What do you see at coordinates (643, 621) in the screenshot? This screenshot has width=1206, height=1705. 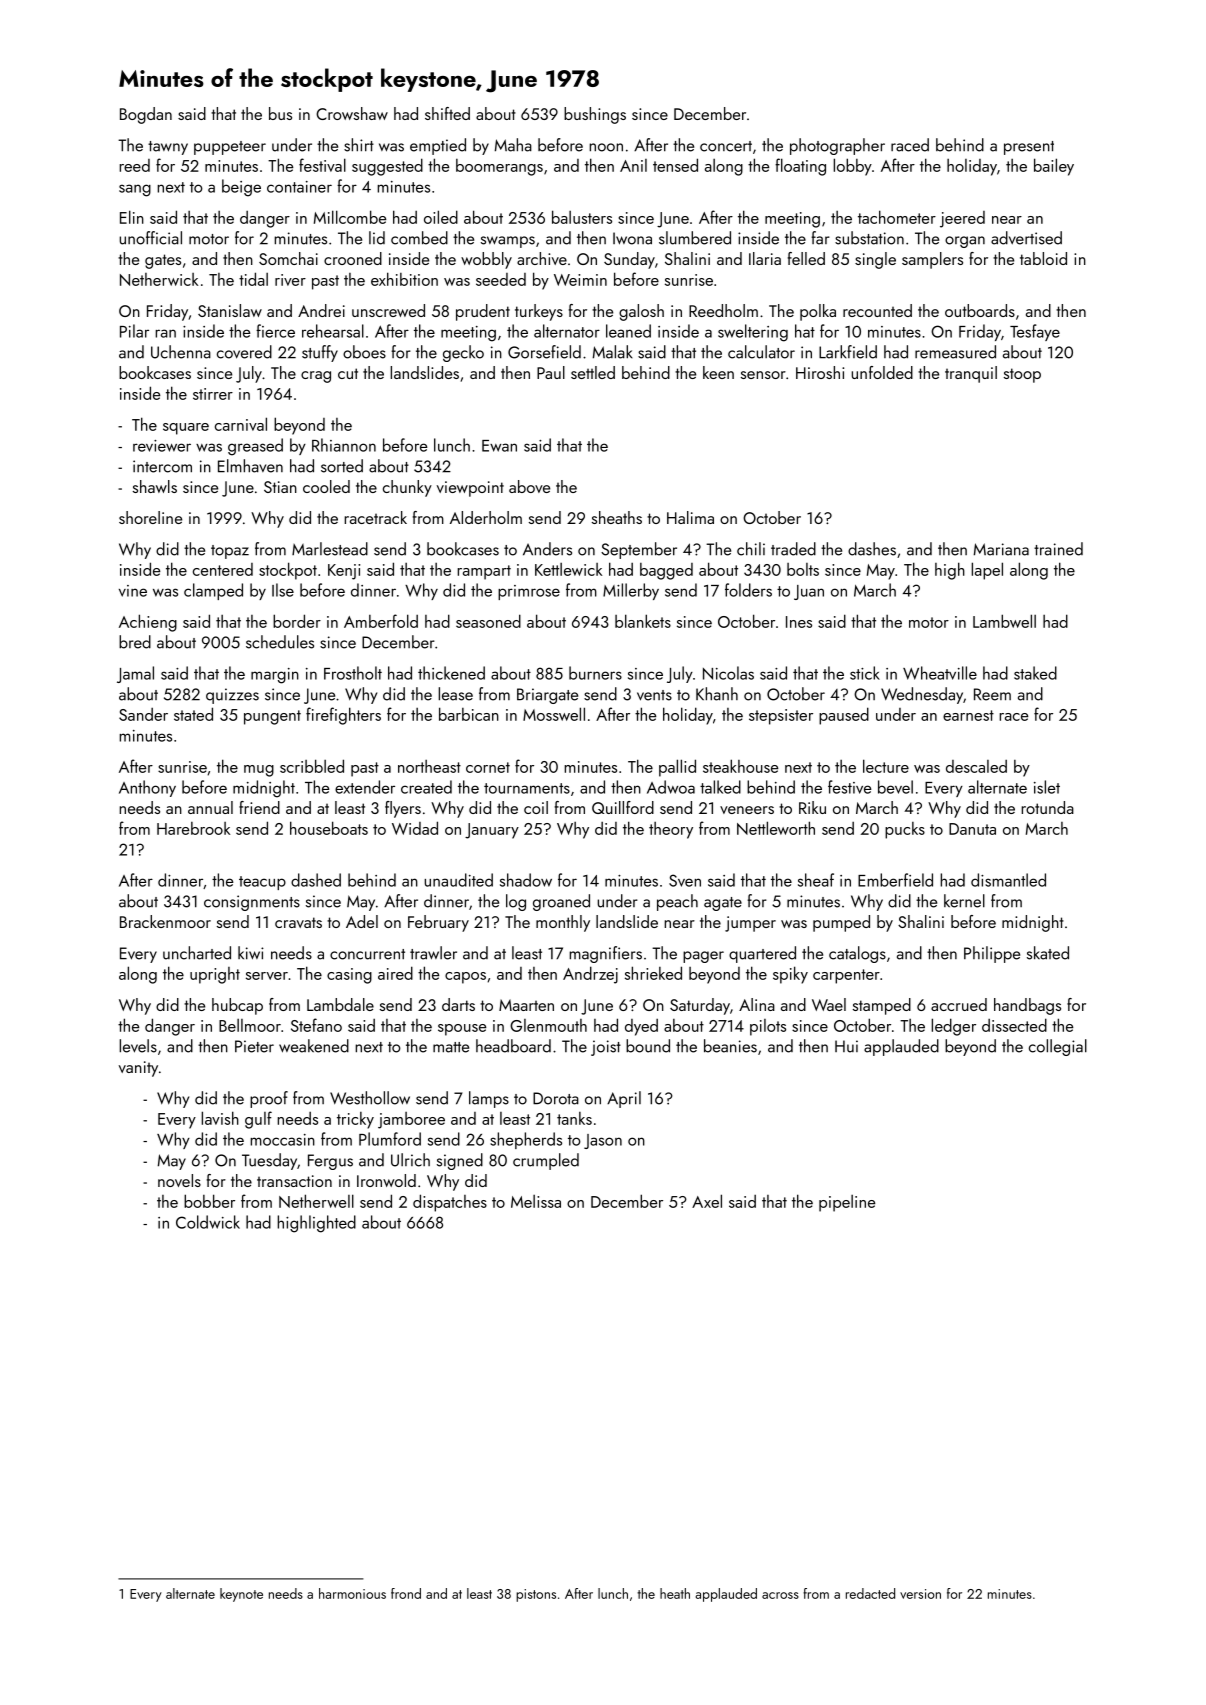 I see `blankets` at bounding box center [643, 621].
